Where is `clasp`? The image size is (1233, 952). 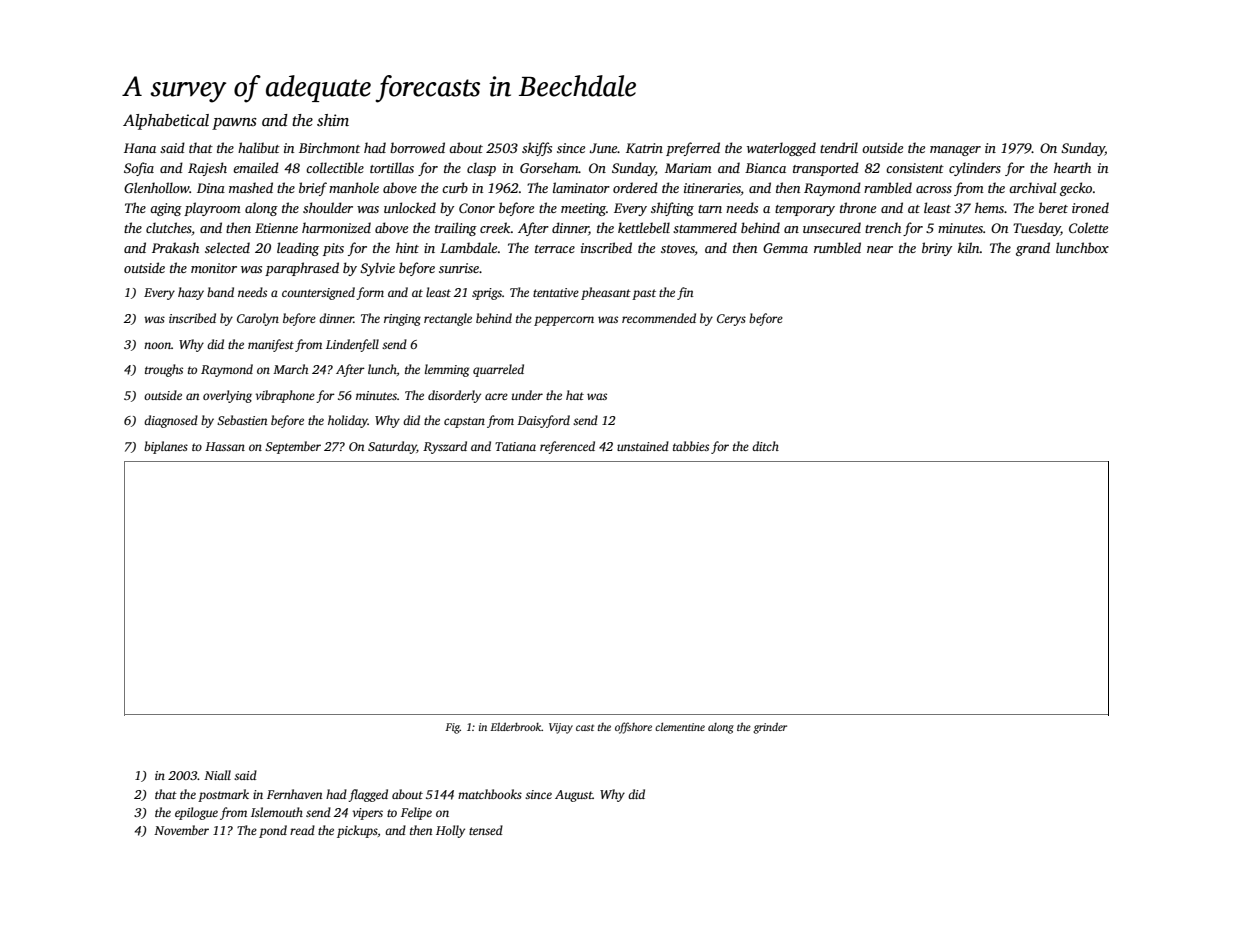 clasp is located at coordinates (481, 169).
